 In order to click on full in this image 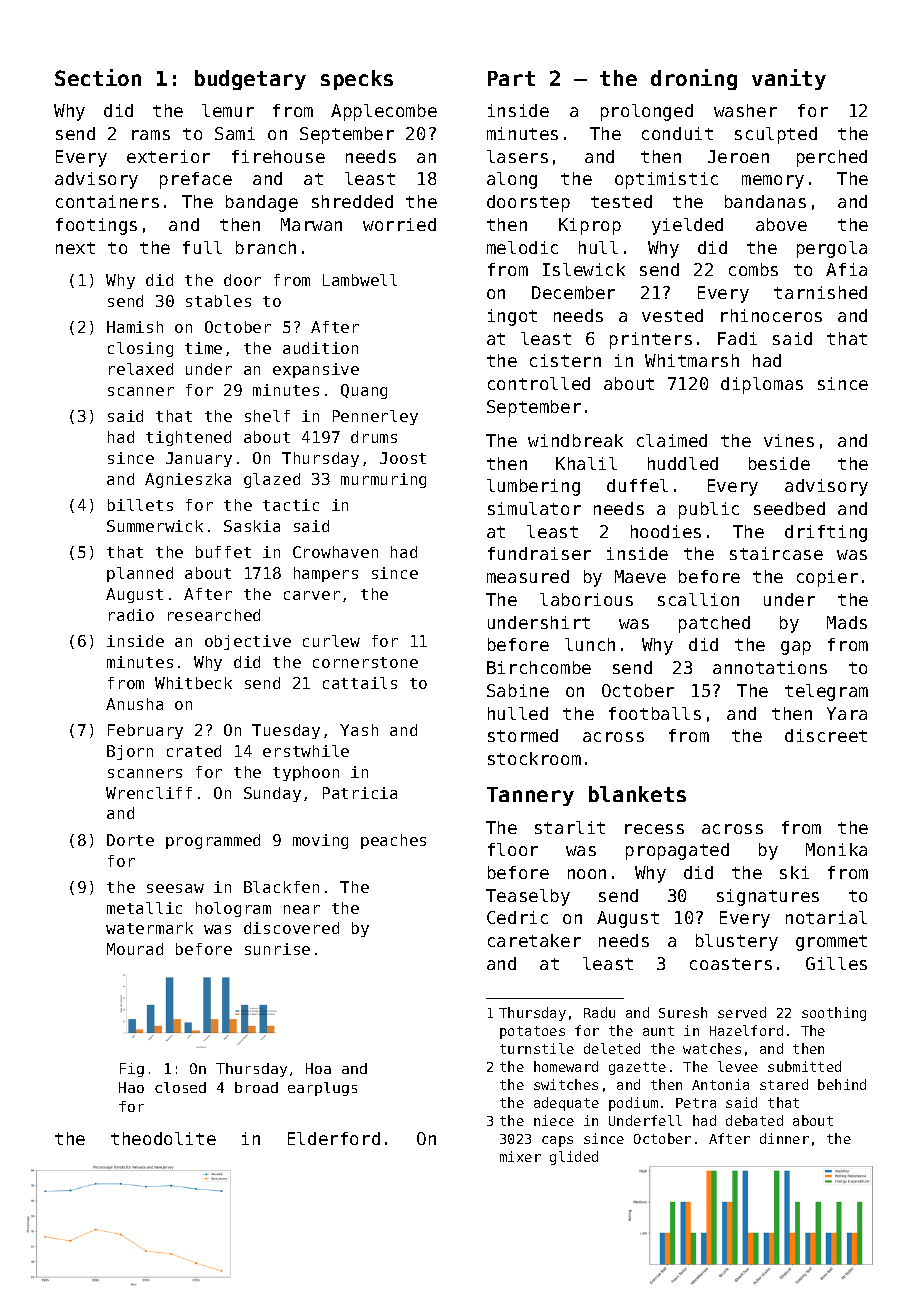, I will do `click(202, 247)`.
